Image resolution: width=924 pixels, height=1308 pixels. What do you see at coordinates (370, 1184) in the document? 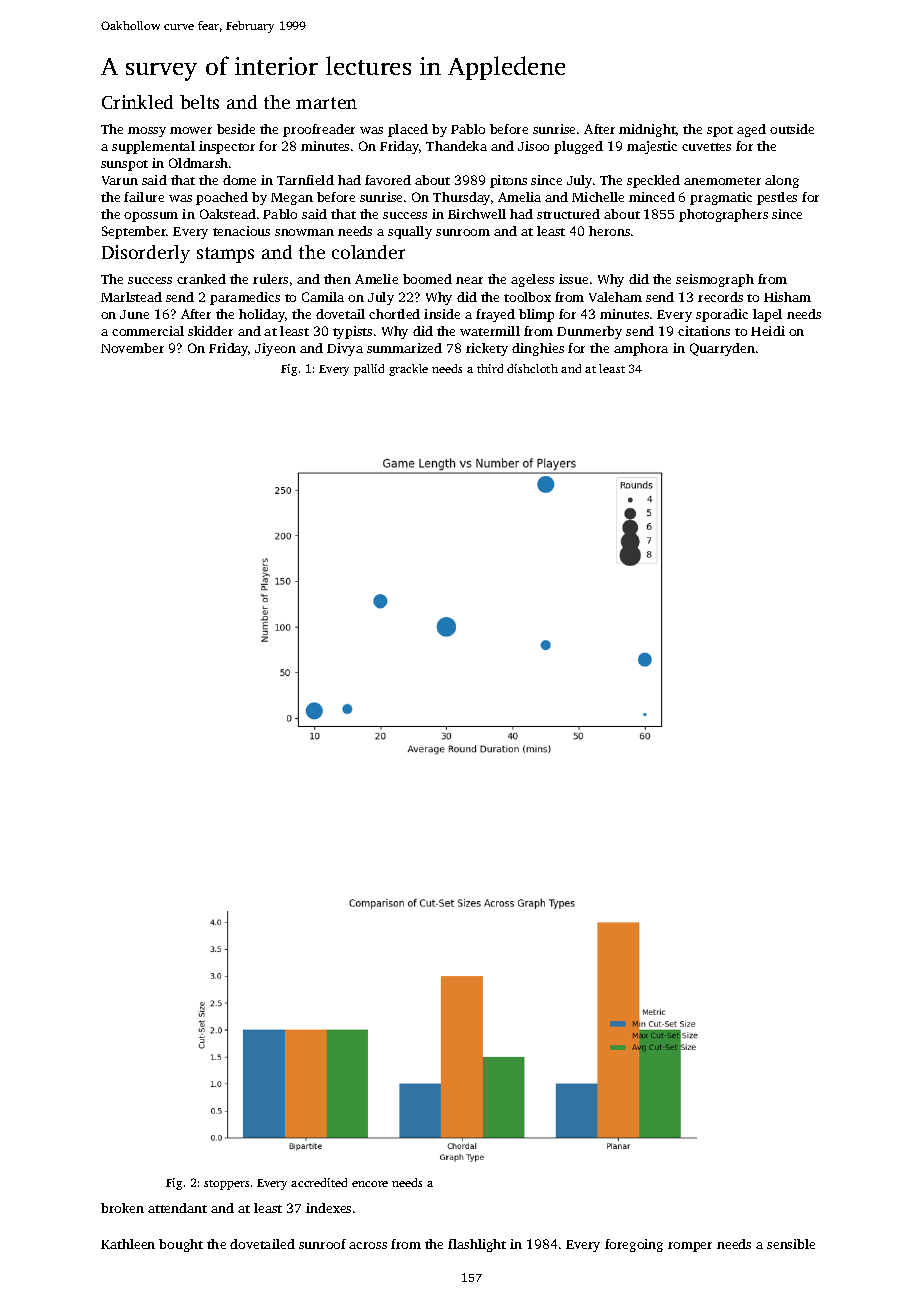
I see `encore` at bounding box center [370, 1184].
